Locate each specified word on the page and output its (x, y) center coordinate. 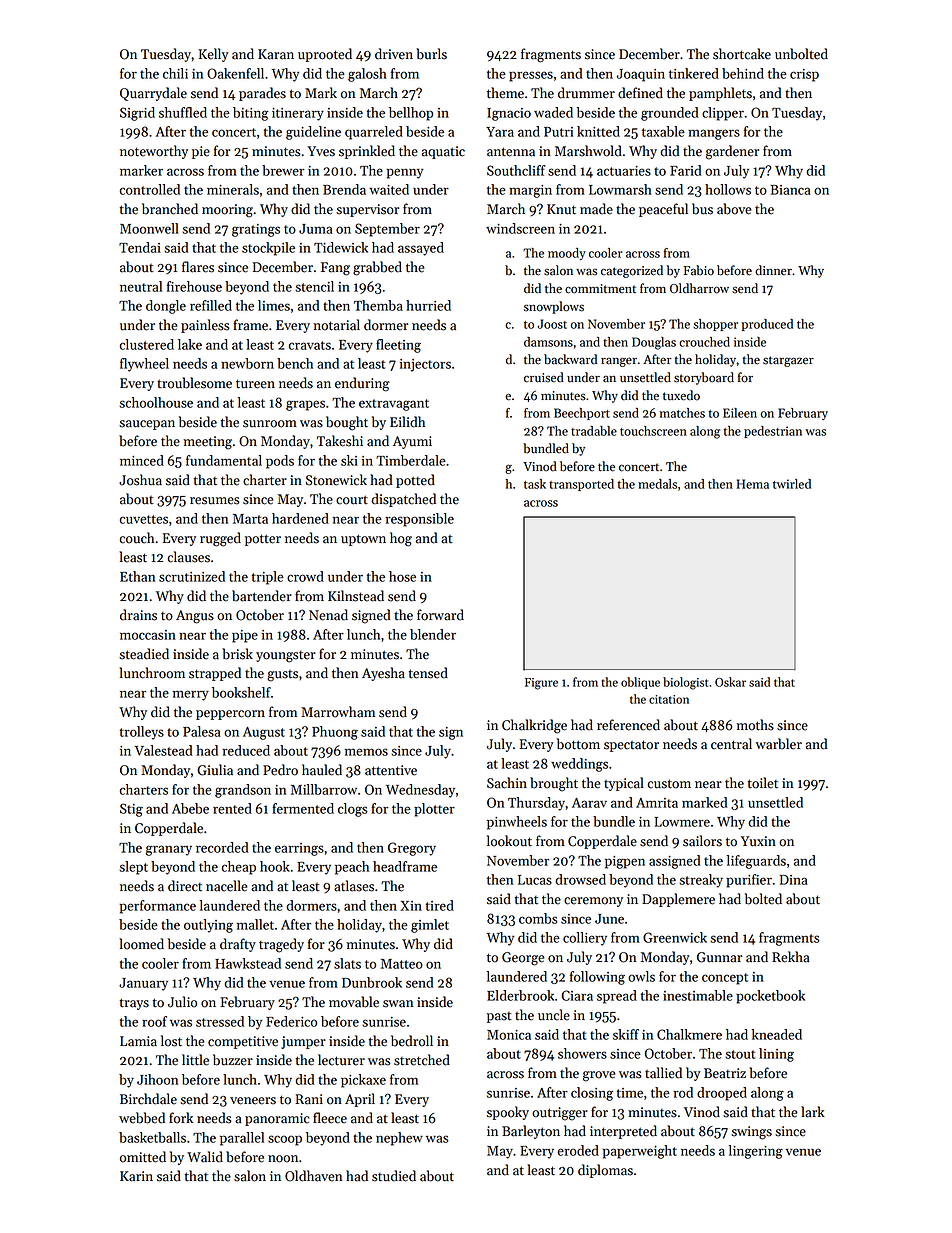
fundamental (224, 460)
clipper (723, 114)
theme (505, 93)
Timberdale (411, 460)
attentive (391, 770)
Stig (131, 810)
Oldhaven (313, 1176)
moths (755, 725)
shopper (715, 325)
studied (394, 1176)
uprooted (325, 55)
